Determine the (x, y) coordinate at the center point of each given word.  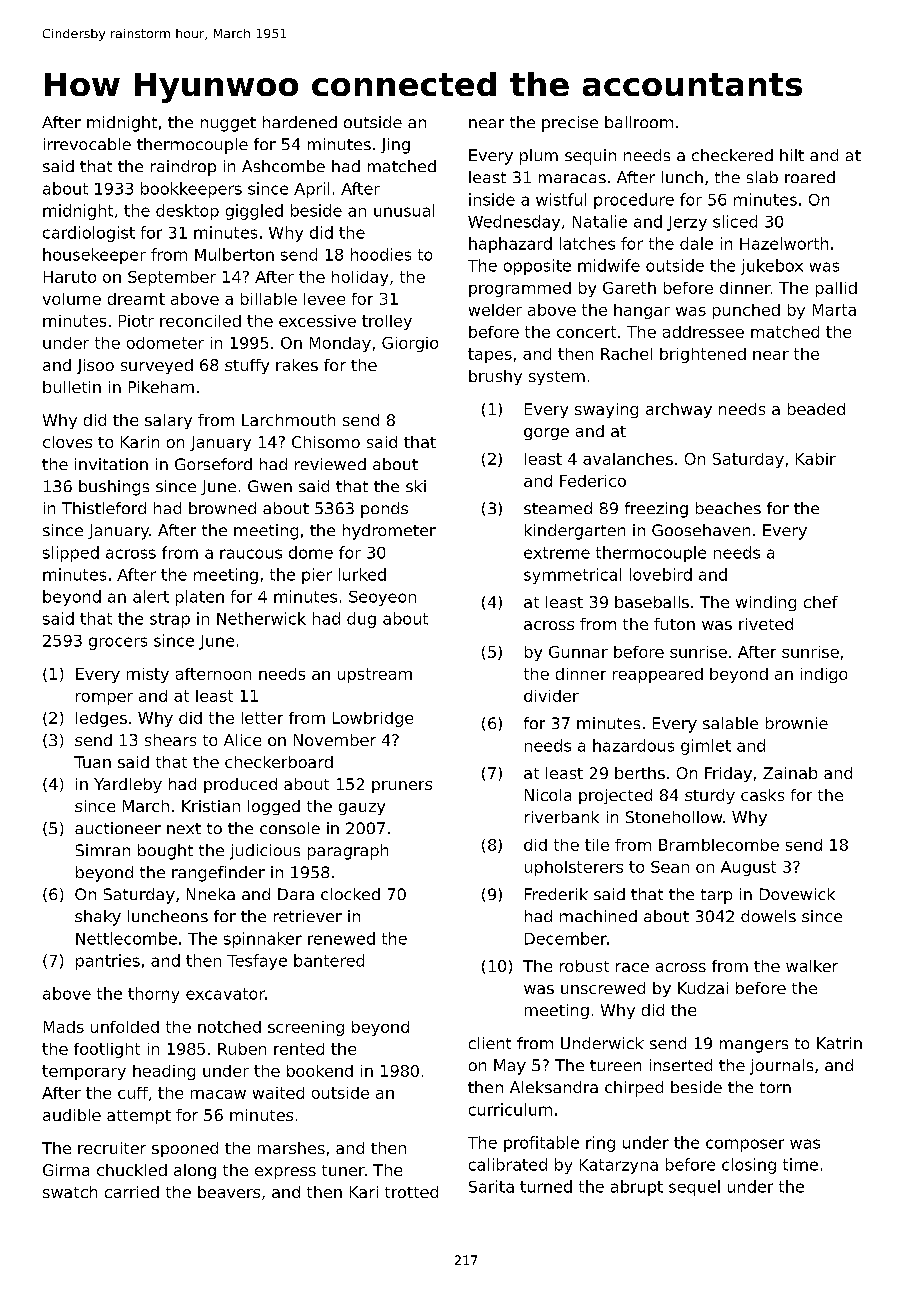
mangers (754, 1046)
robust (584, 966)
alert (151, 596)
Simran (103, 850)
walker (812, 966)
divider (551, 696)
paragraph (348, 852)
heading (164, 1072)
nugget (228, 124)
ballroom (639, 122)
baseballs (652, 602)
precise (570, 124)
